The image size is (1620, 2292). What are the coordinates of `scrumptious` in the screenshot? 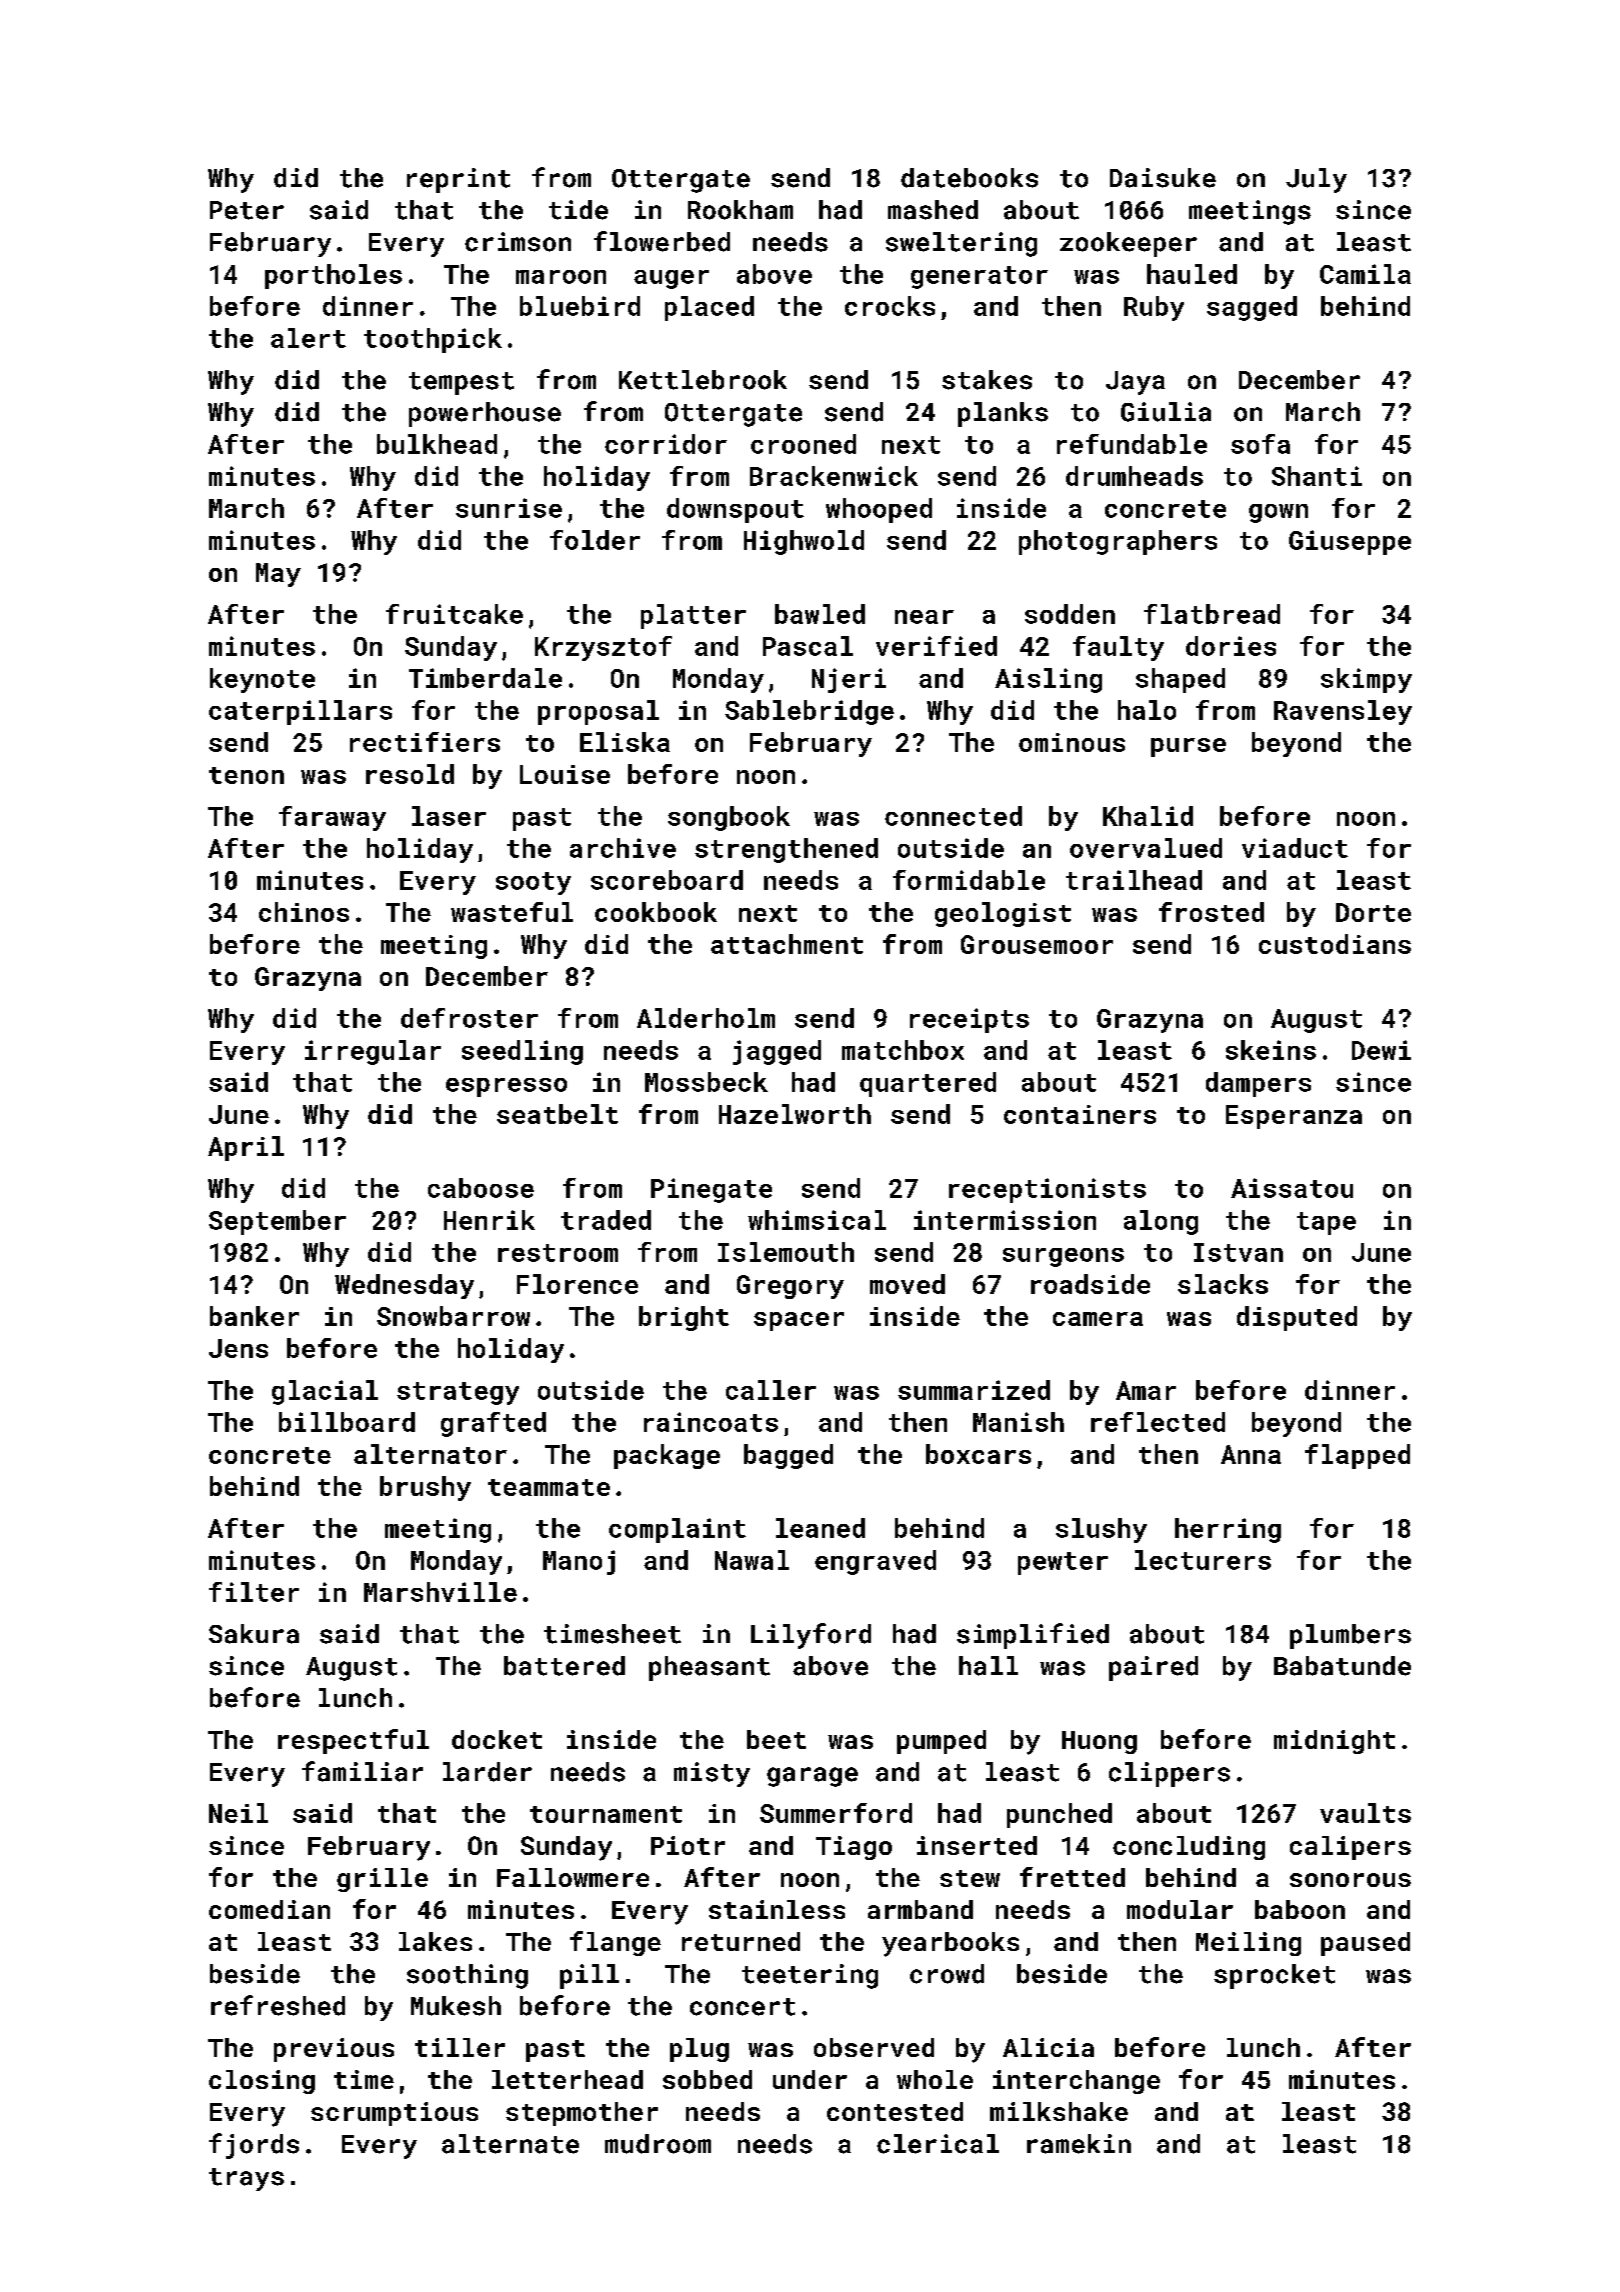 It's located at (394, 2114).
